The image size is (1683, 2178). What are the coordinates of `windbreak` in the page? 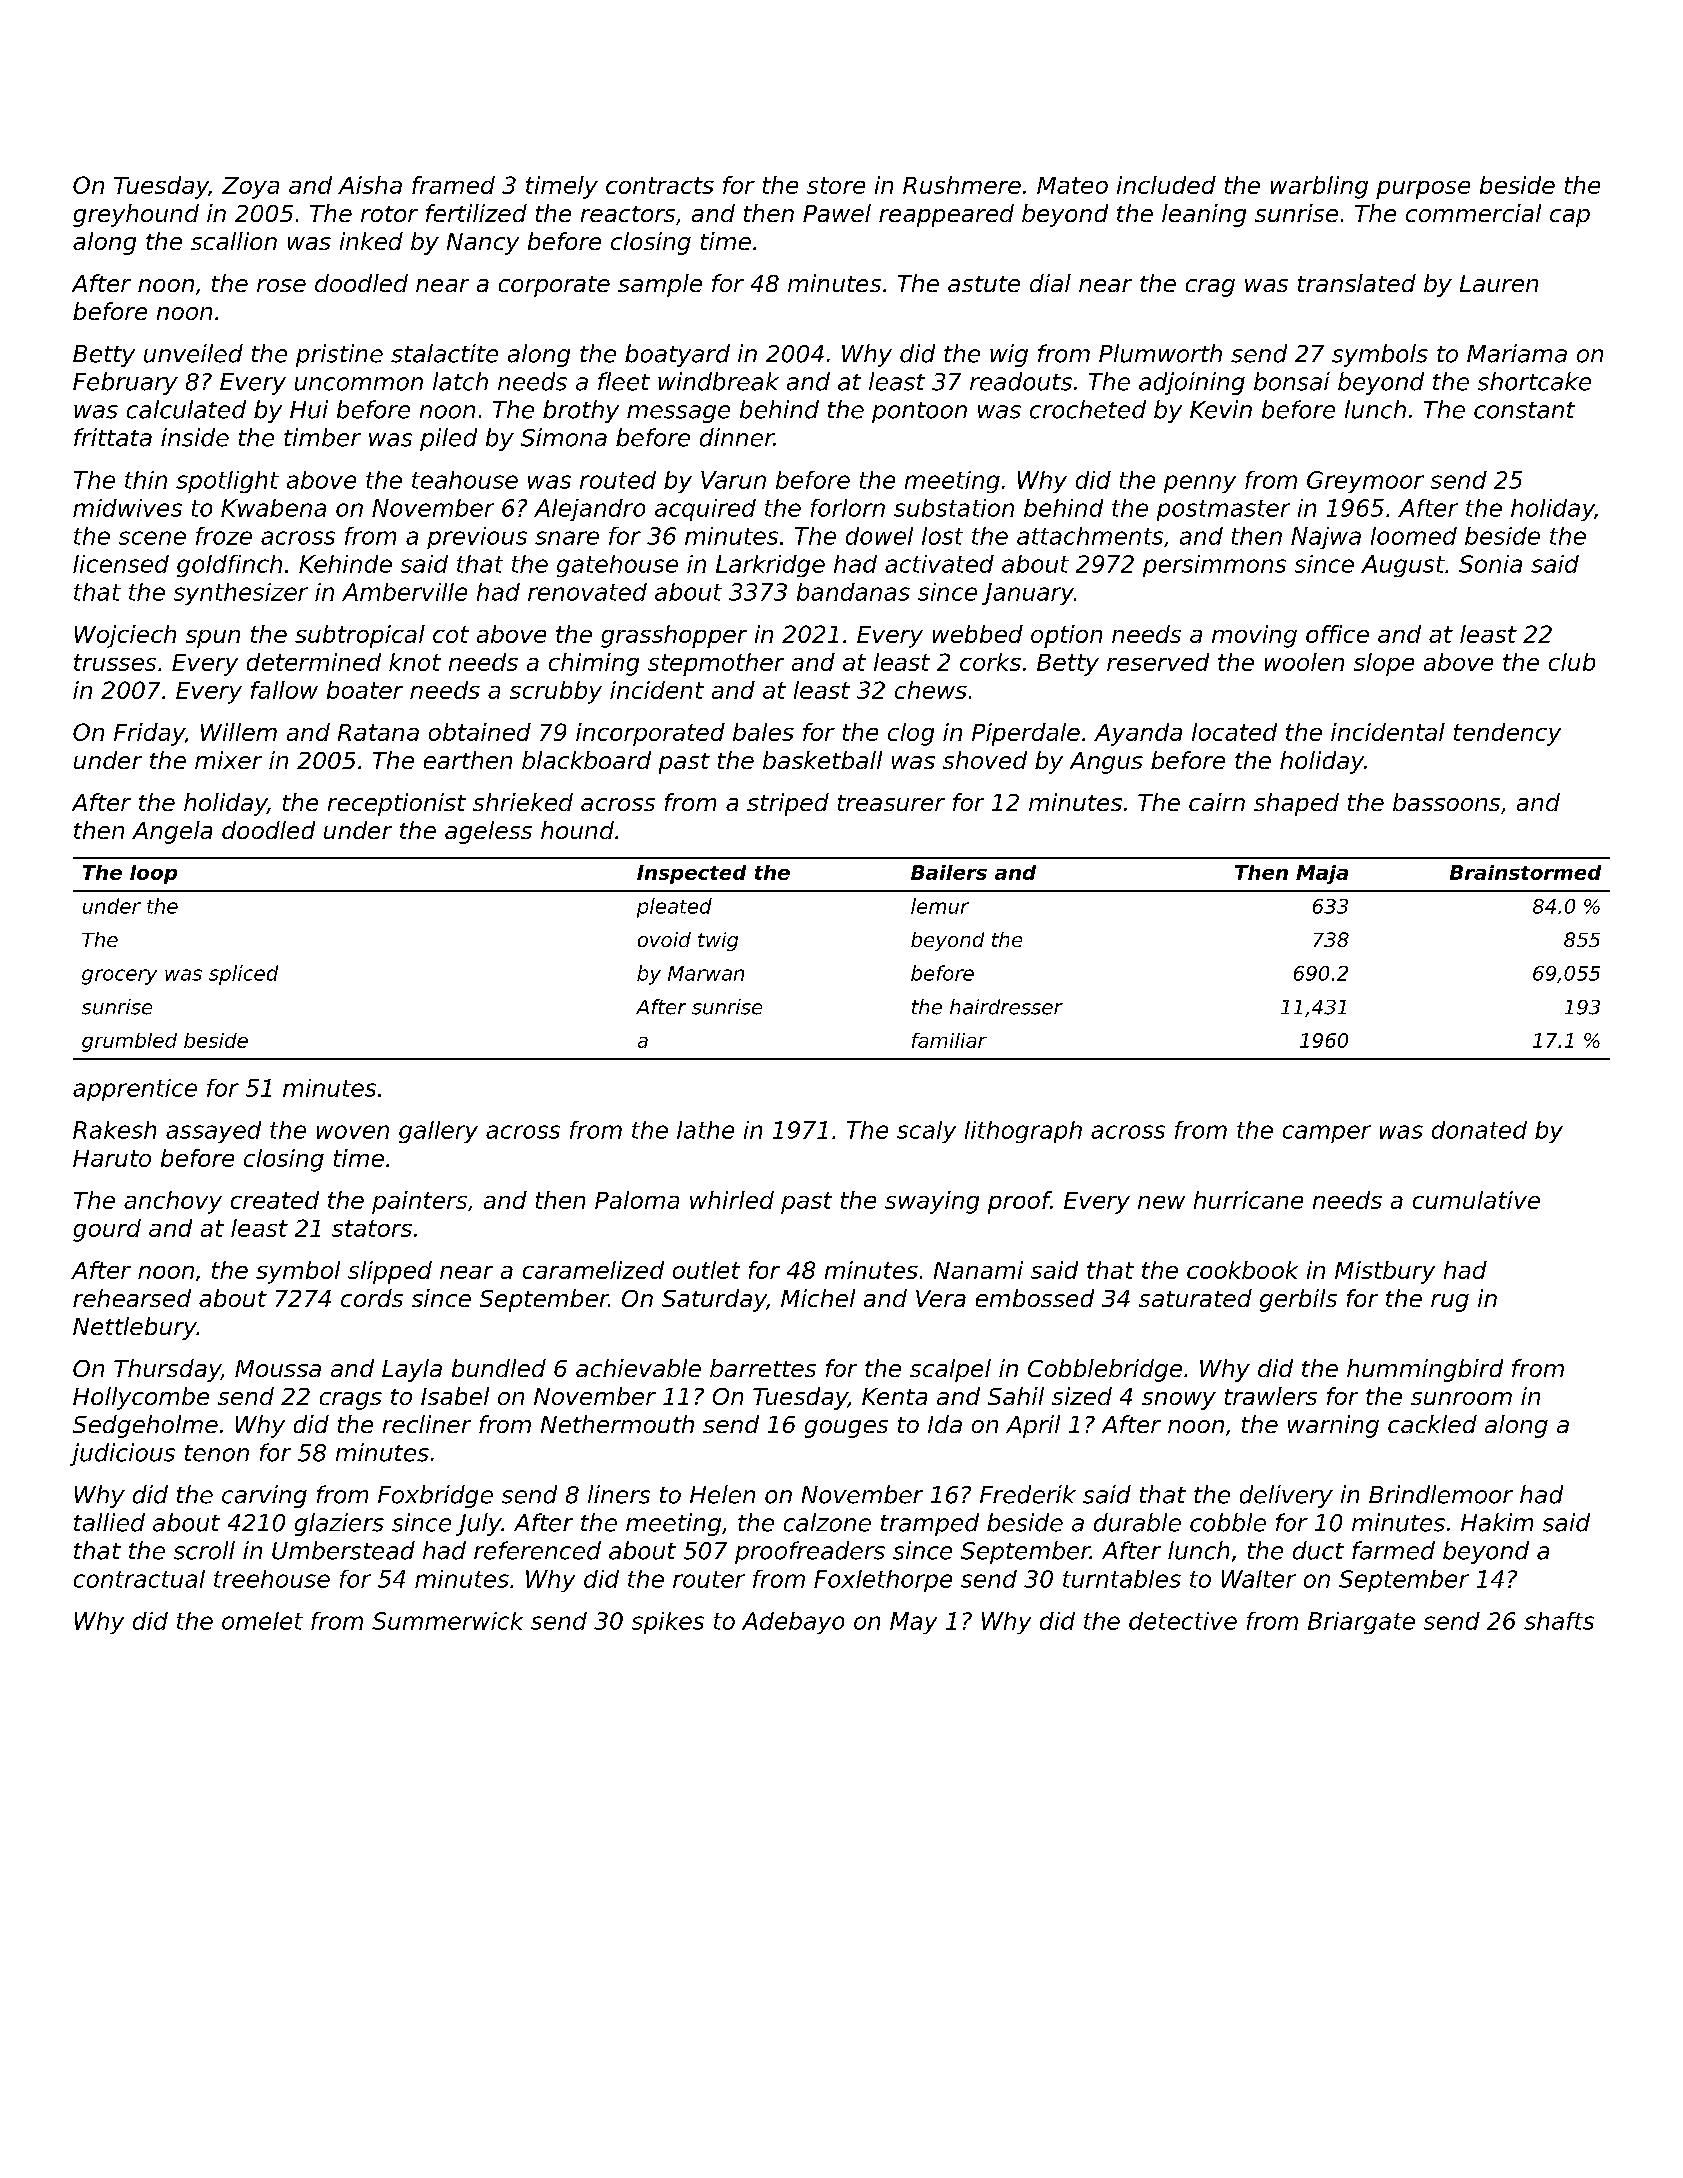 It's located at (718, 381).
